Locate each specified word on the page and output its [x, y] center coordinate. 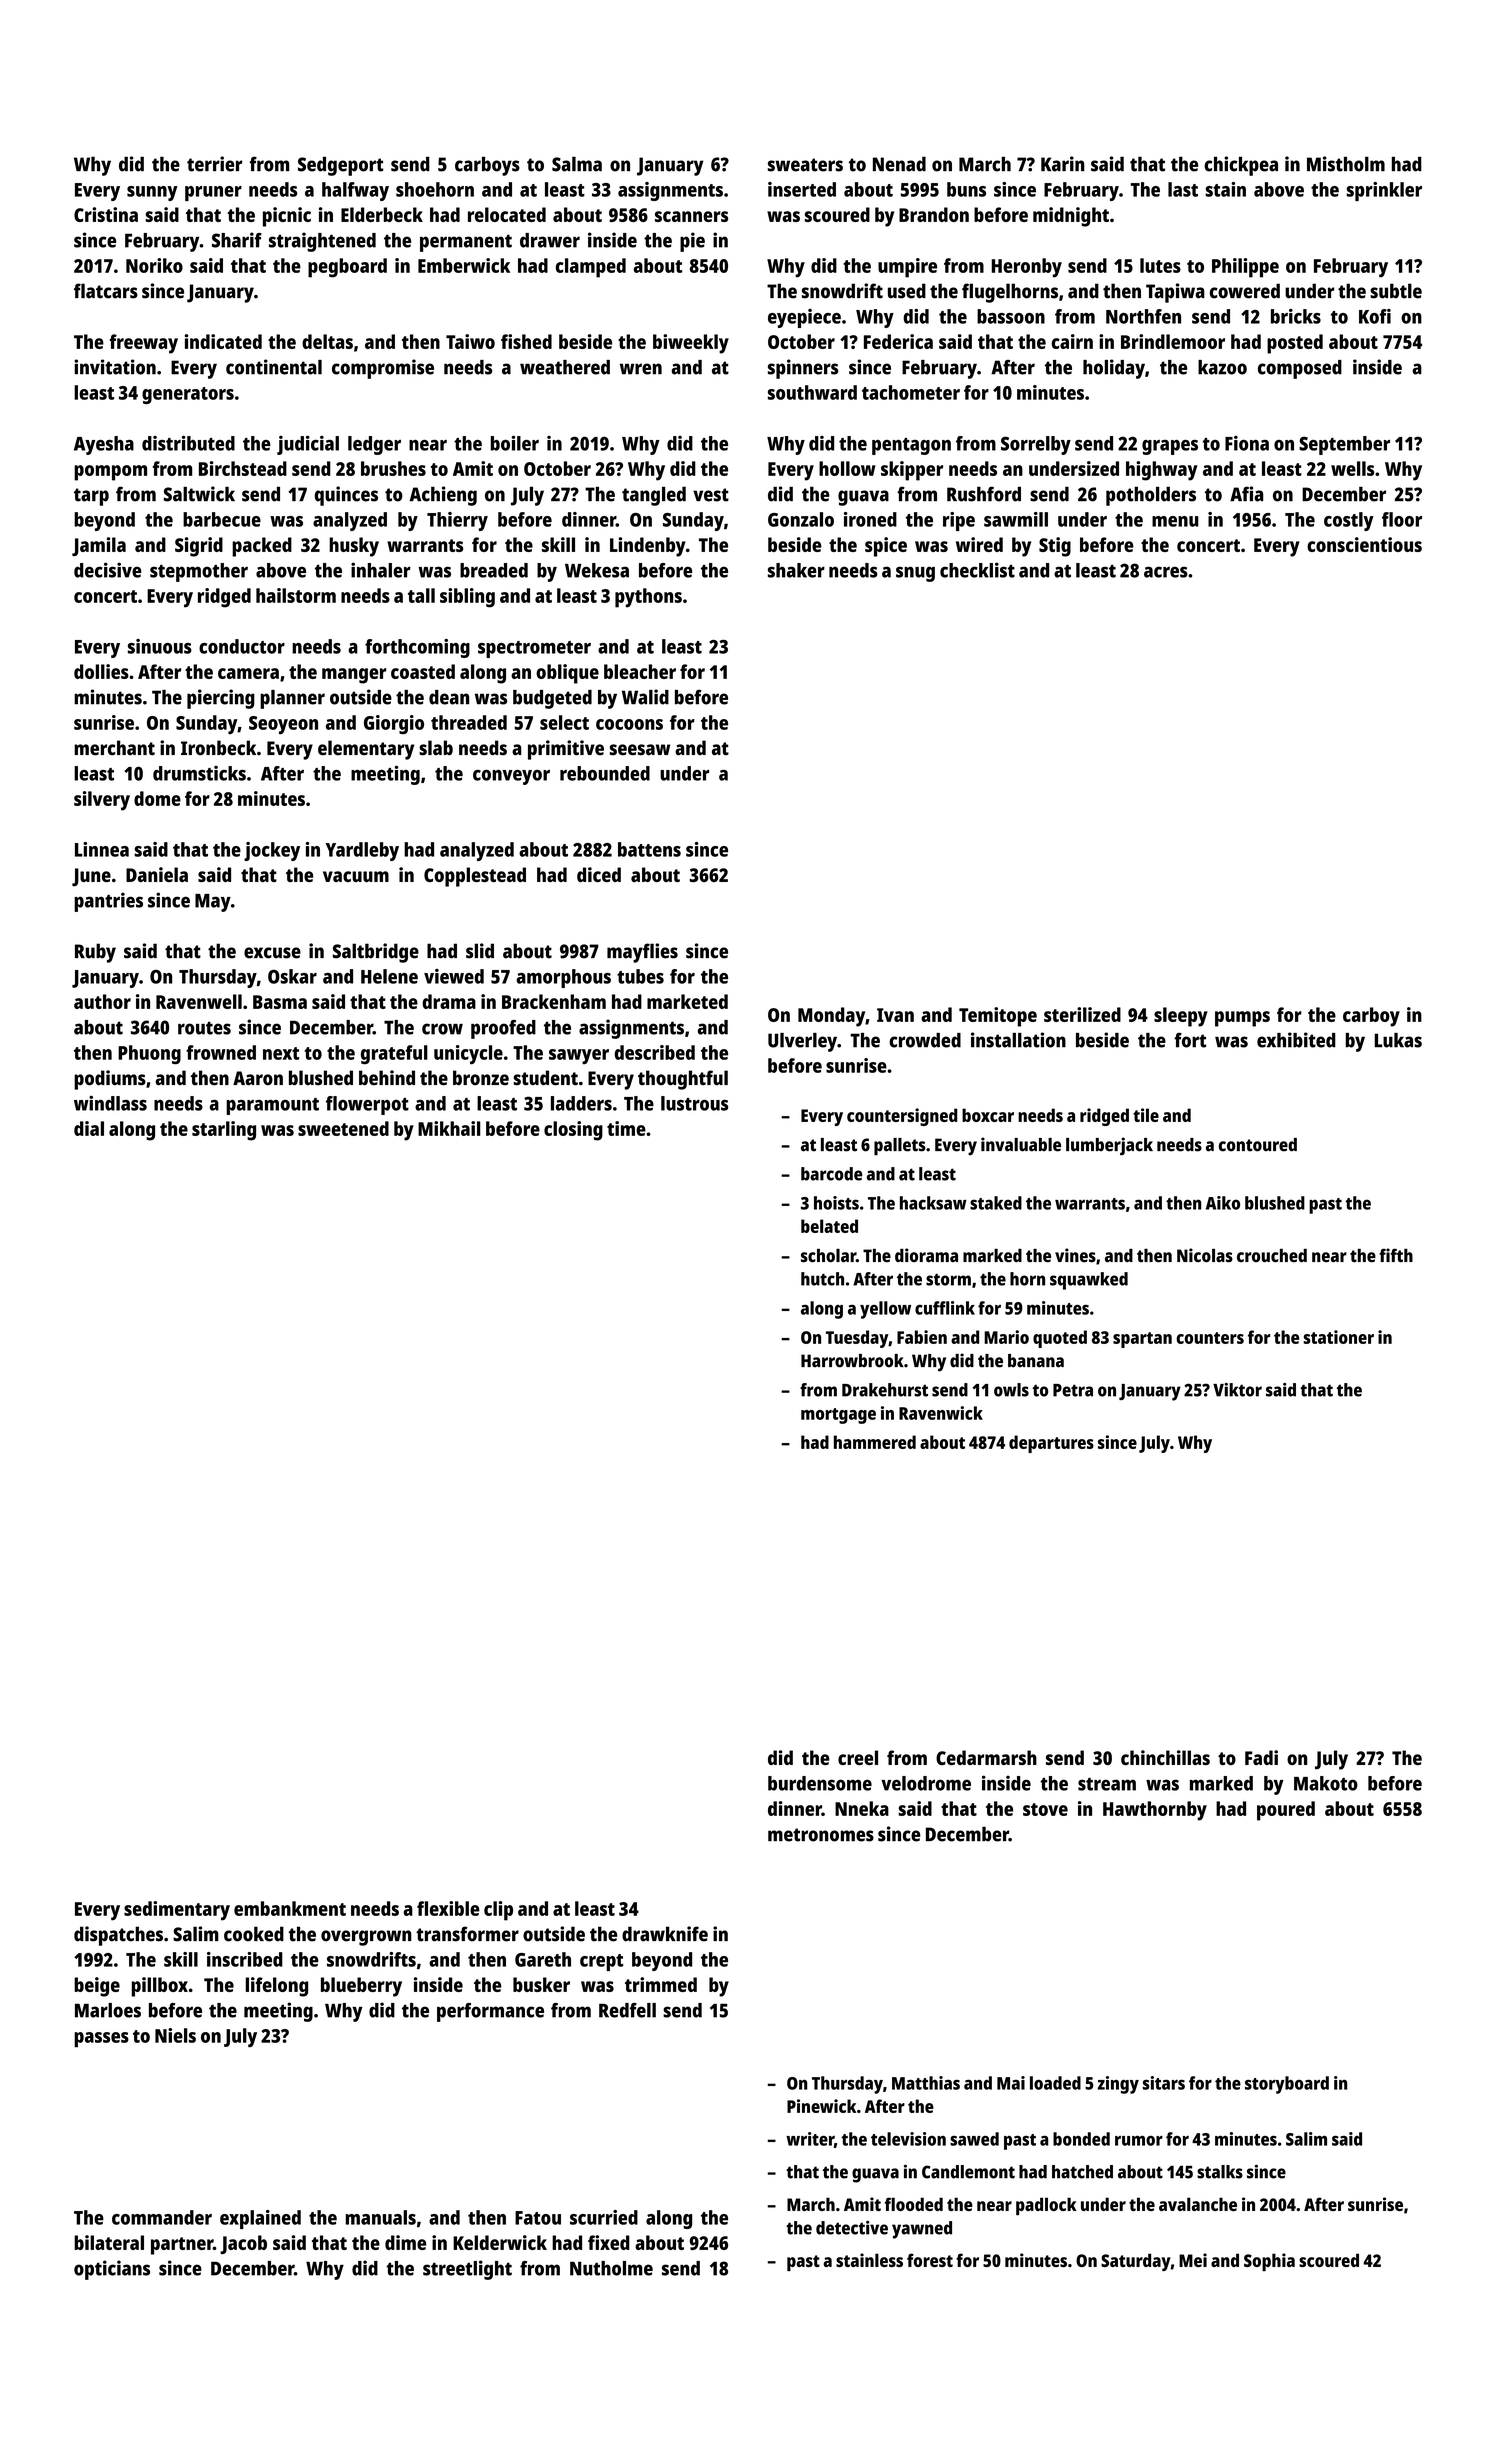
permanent [466, 243]
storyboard [1287, 2085]
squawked [1089, 1281]
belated [829, 1226]
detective [852, 2228]
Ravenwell [199, 1001]
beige [97, 1987]
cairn [1072, 341]
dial [89, 1128]
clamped [591, 268]
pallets [900, 1147]
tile [1146, 1115]
